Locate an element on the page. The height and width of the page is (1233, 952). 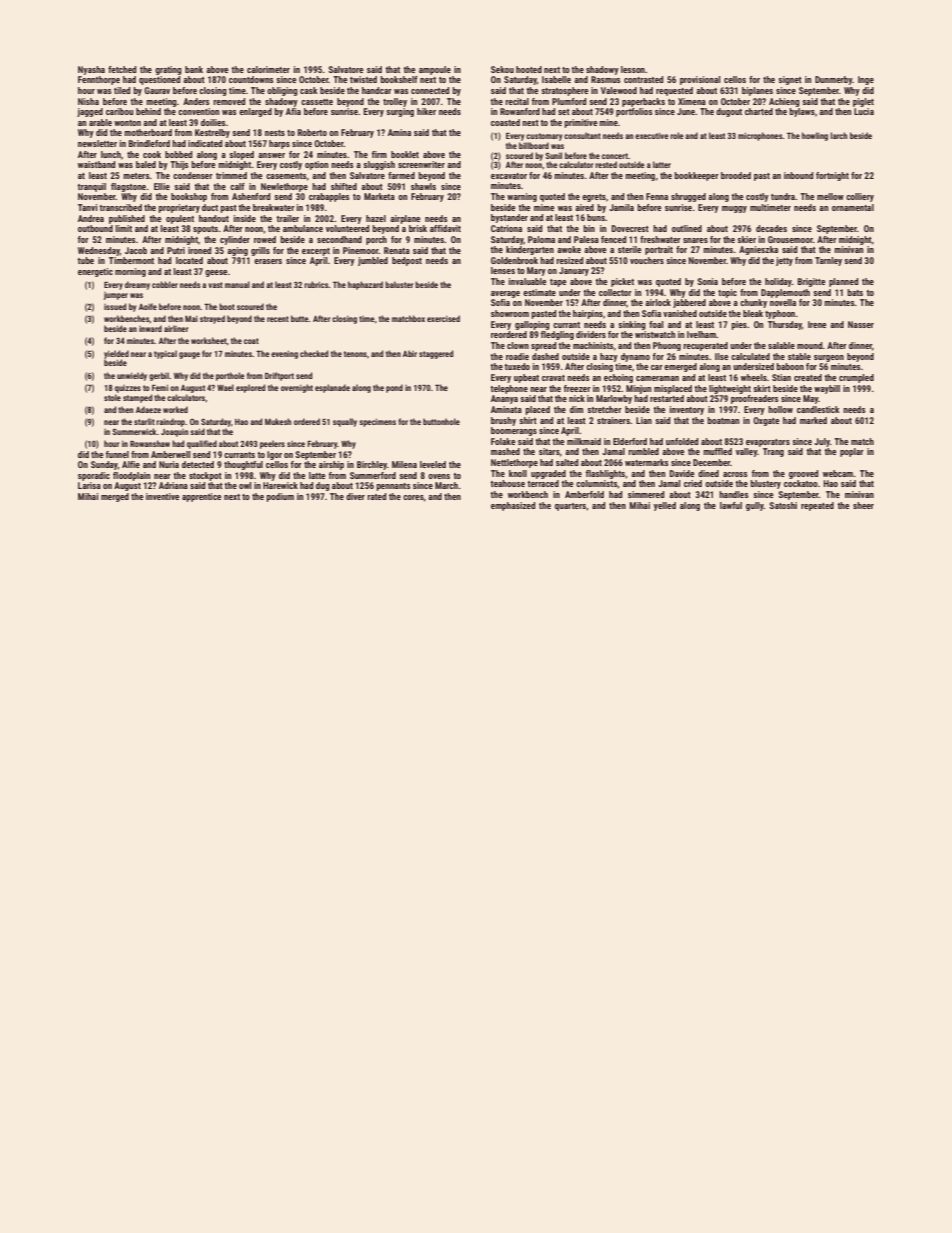
surging is located at coordinates (400, 112).
